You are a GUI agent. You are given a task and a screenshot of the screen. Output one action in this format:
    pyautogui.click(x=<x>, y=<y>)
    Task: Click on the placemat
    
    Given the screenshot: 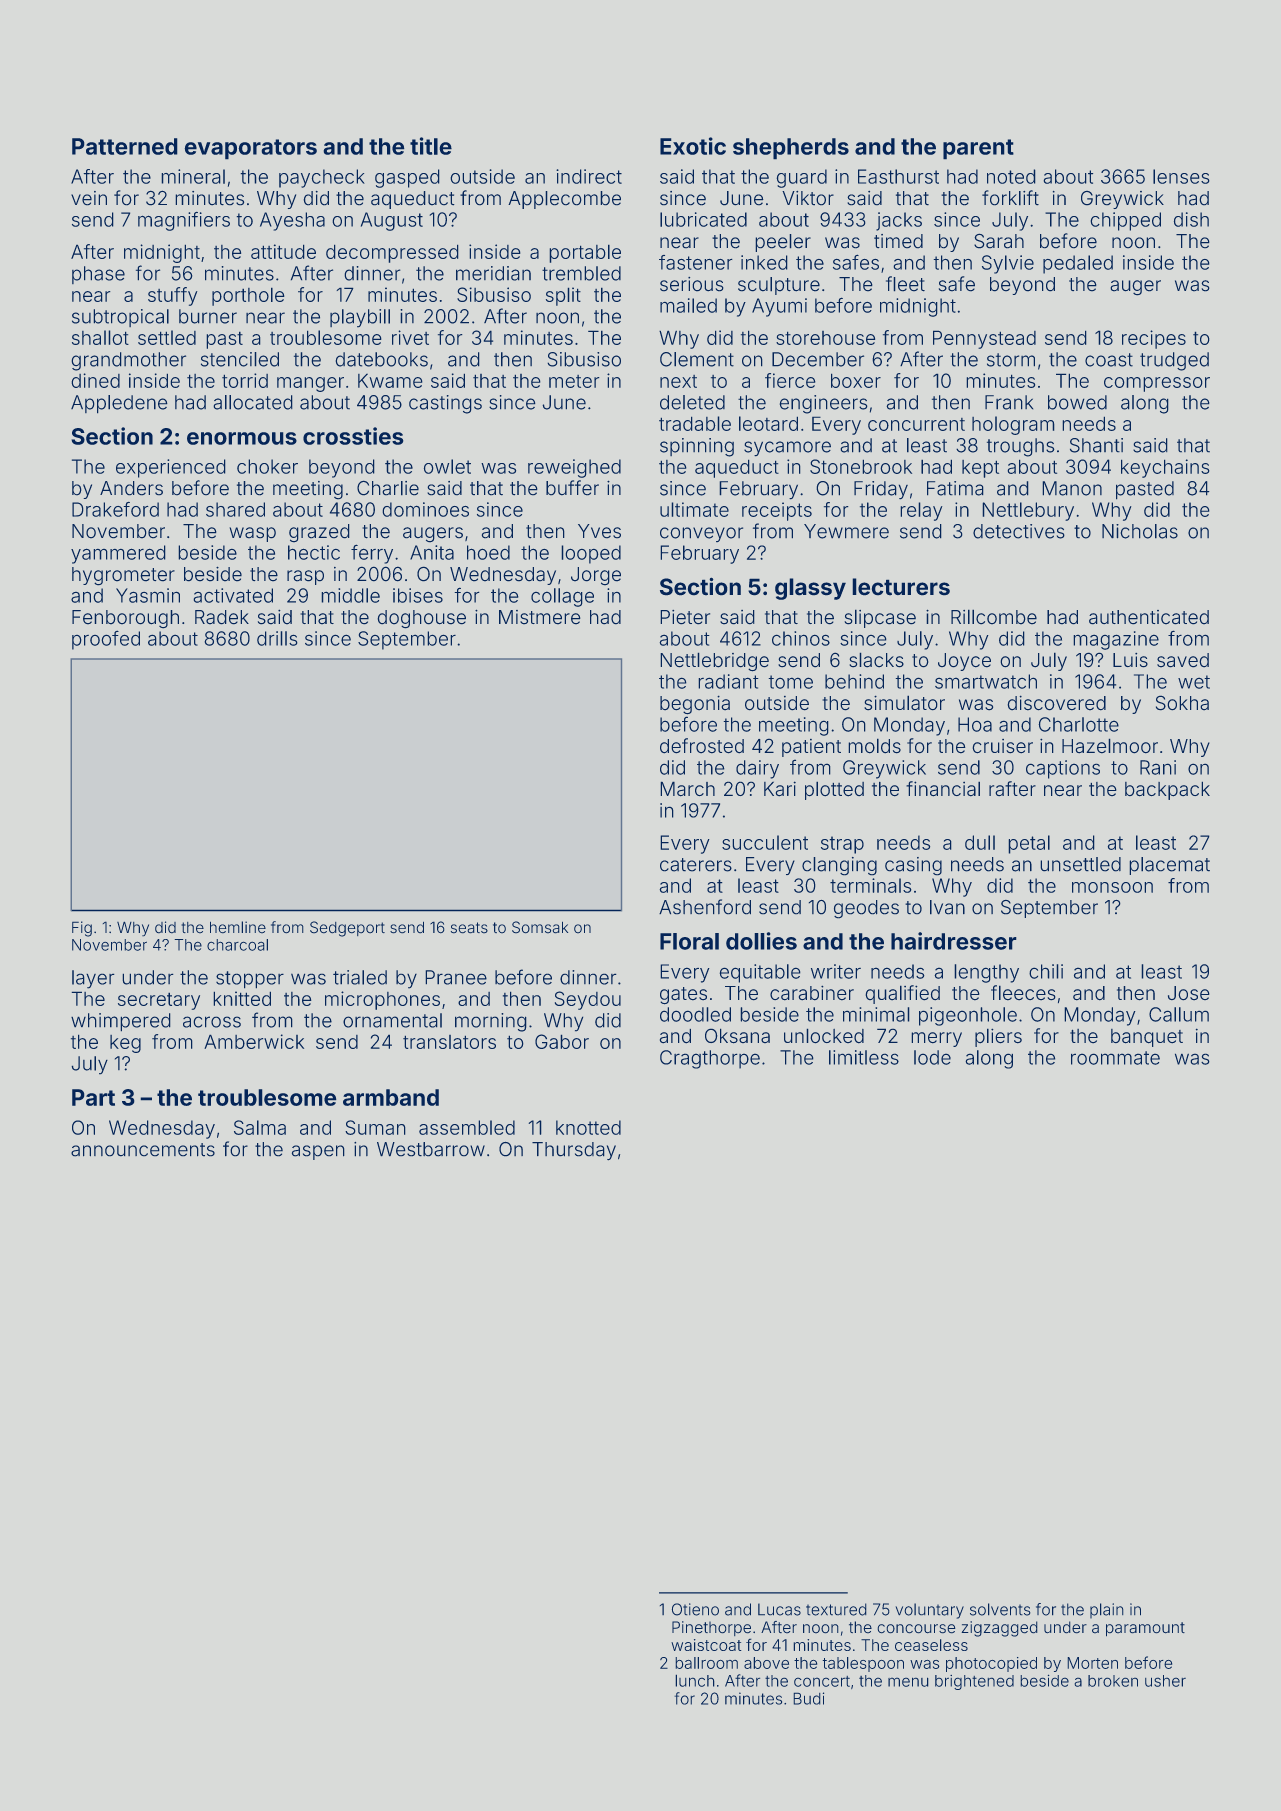 What is the action you would take?
    pyautogui.click(x=1170, y=866)
